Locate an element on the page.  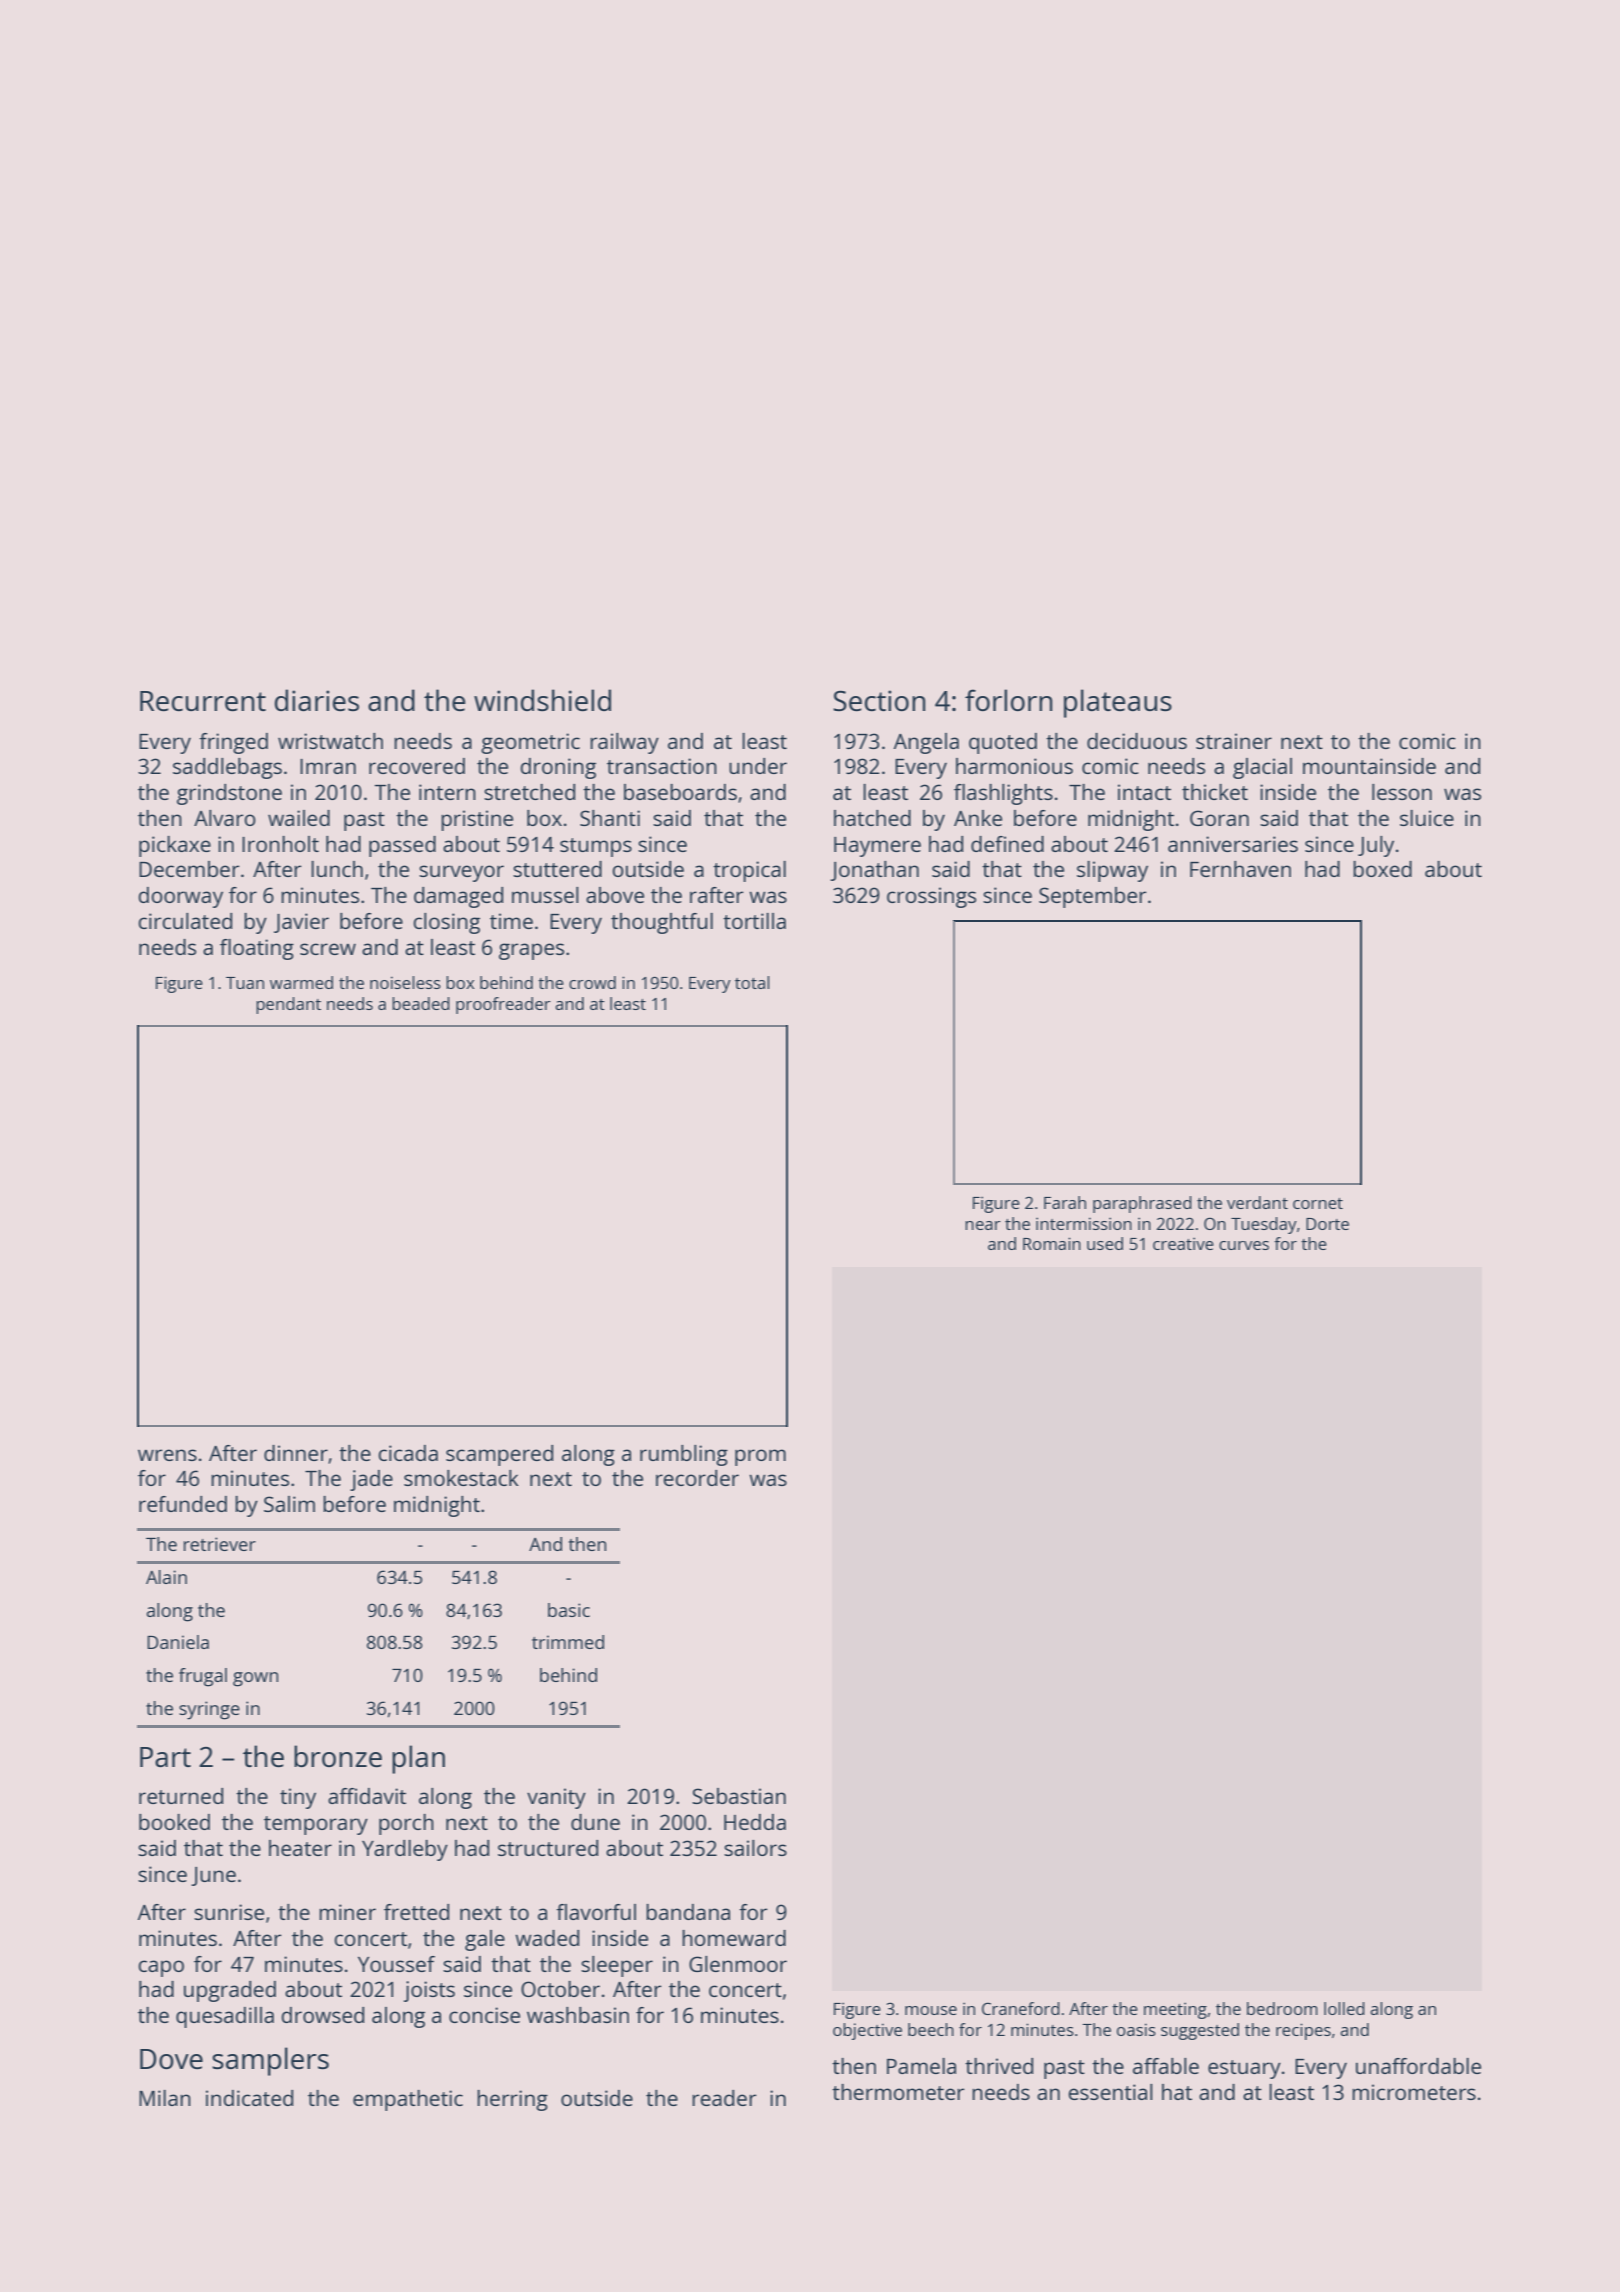
cornet is located at coordinates (1318, 1203).
